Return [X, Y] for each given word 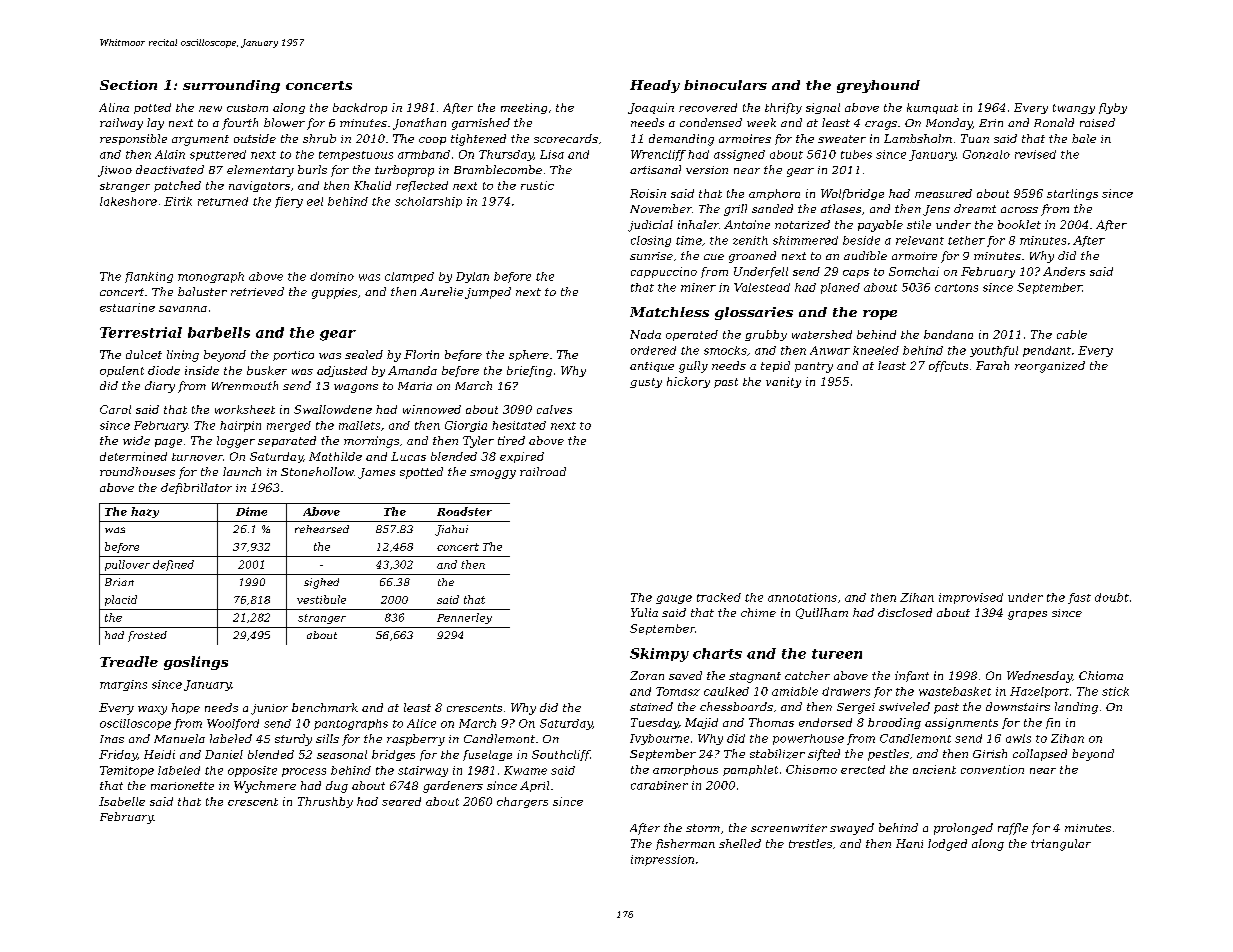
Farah [992, 365]
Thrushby [325, 802]
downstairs [1018, 706]
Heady [655, 86]
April [534, 786]
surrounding [231, 86]
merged [289, 426]
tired [511, 440]
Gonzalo [986, 154]
